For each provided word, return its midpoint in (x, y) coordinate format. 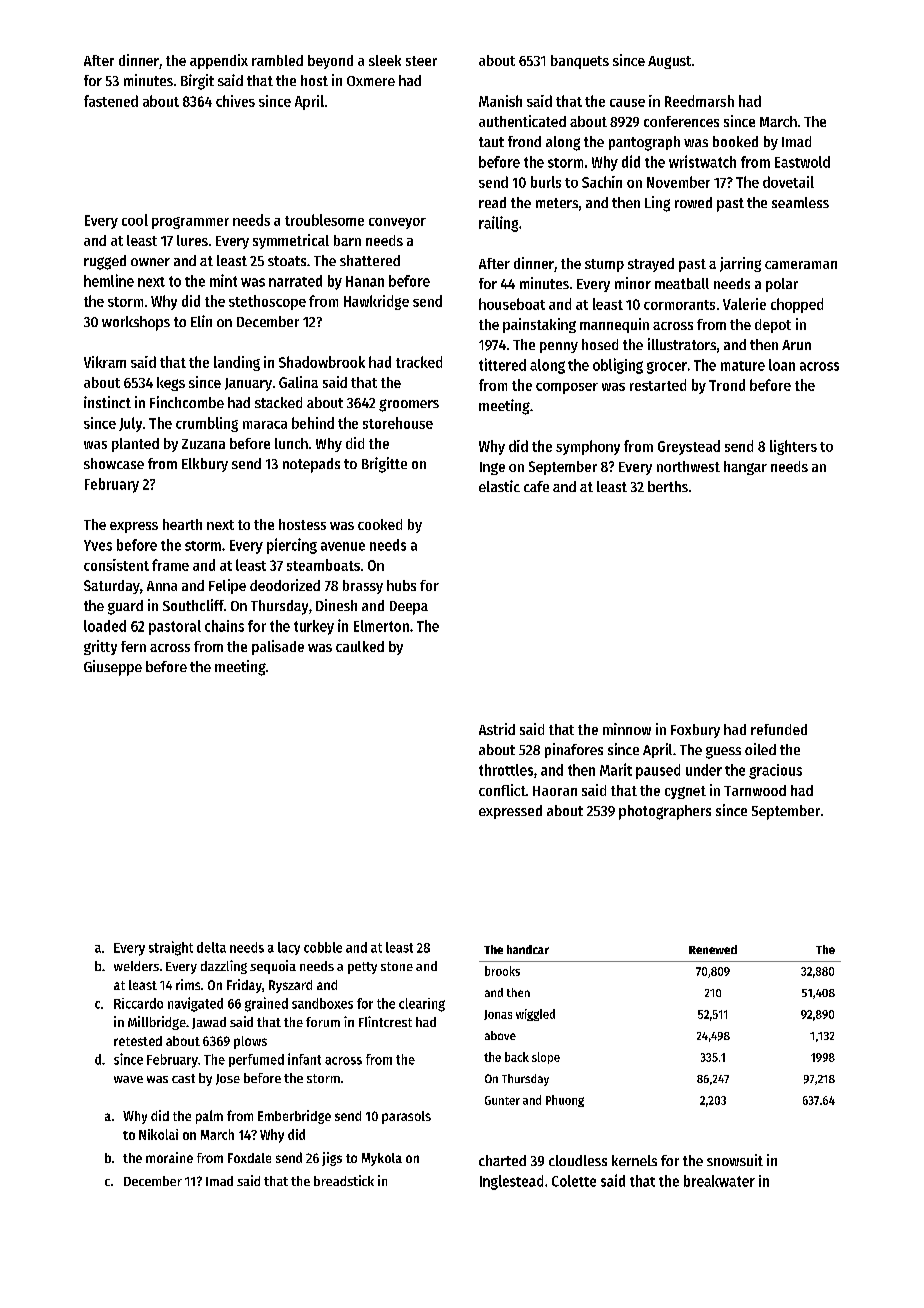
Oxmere (371, 81)
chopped (797, 305)
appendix (219, 61)
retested (138, 1041)
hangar (745, 468)
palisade (278, 647)
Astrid (497, 729)
